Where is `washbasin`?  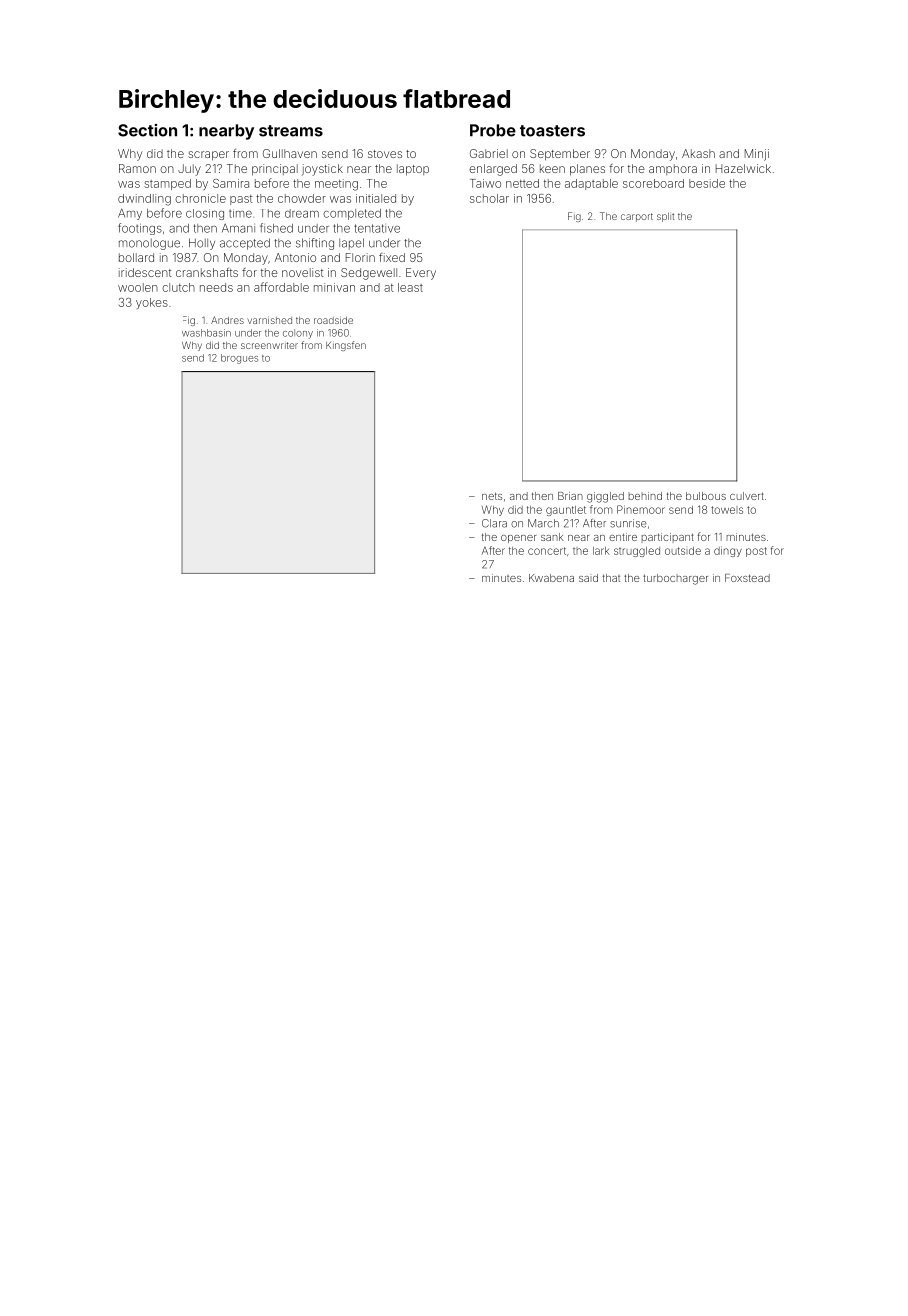 washbasin is located at coordinates (206, 333).
